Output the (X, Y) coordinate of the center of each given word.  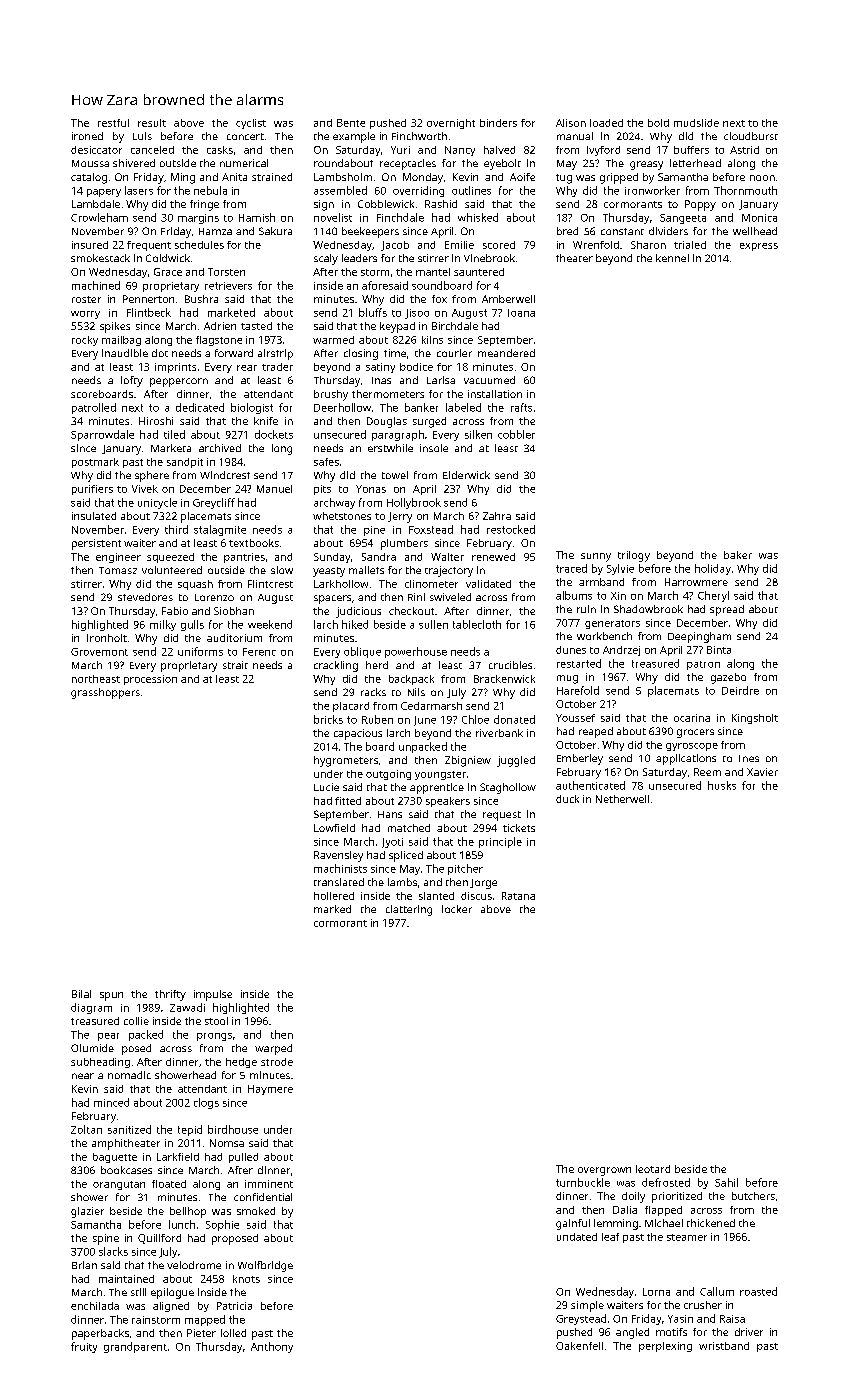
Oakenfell (579, 1346)
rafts (521, 407)
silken (478, 434)
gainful (573, 1224)
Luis (142, 136)
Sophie (222, 1225)
